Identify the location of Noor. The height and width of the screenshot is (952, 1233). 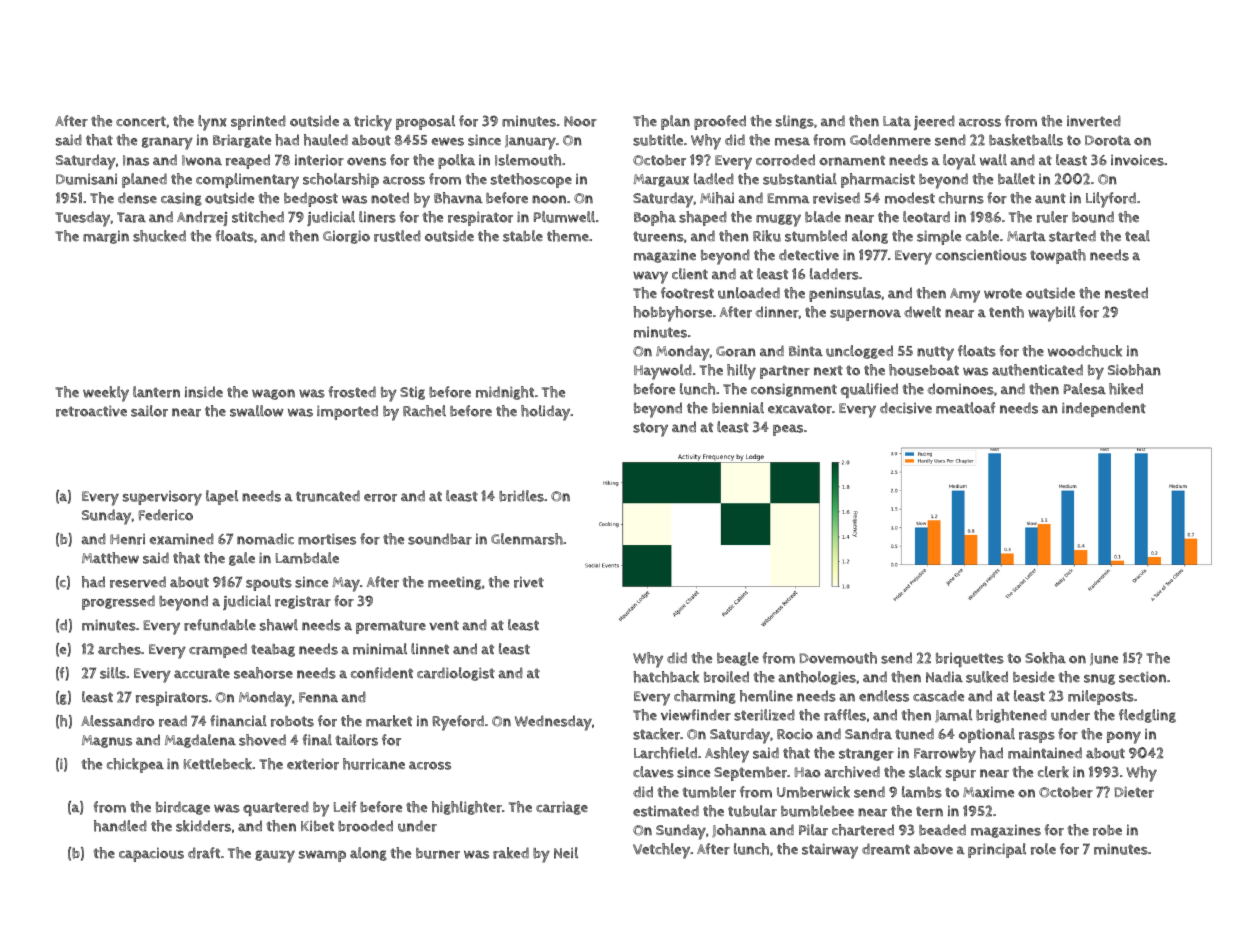
(580, 121).
